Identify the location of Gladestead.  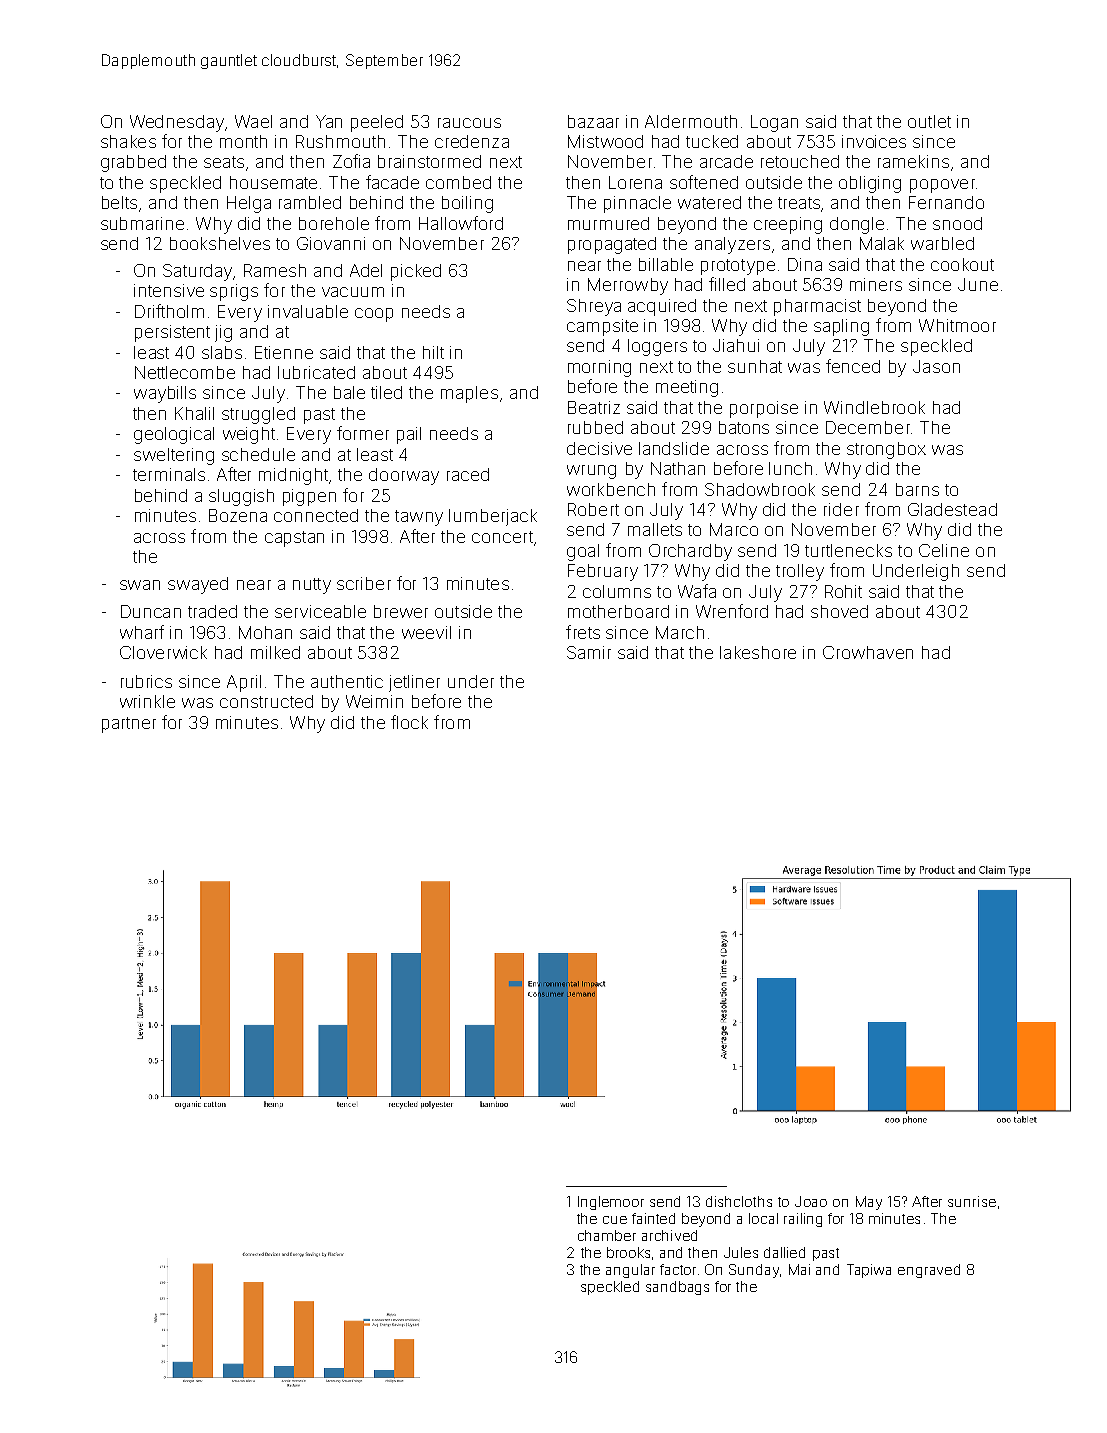
(952, 509).
